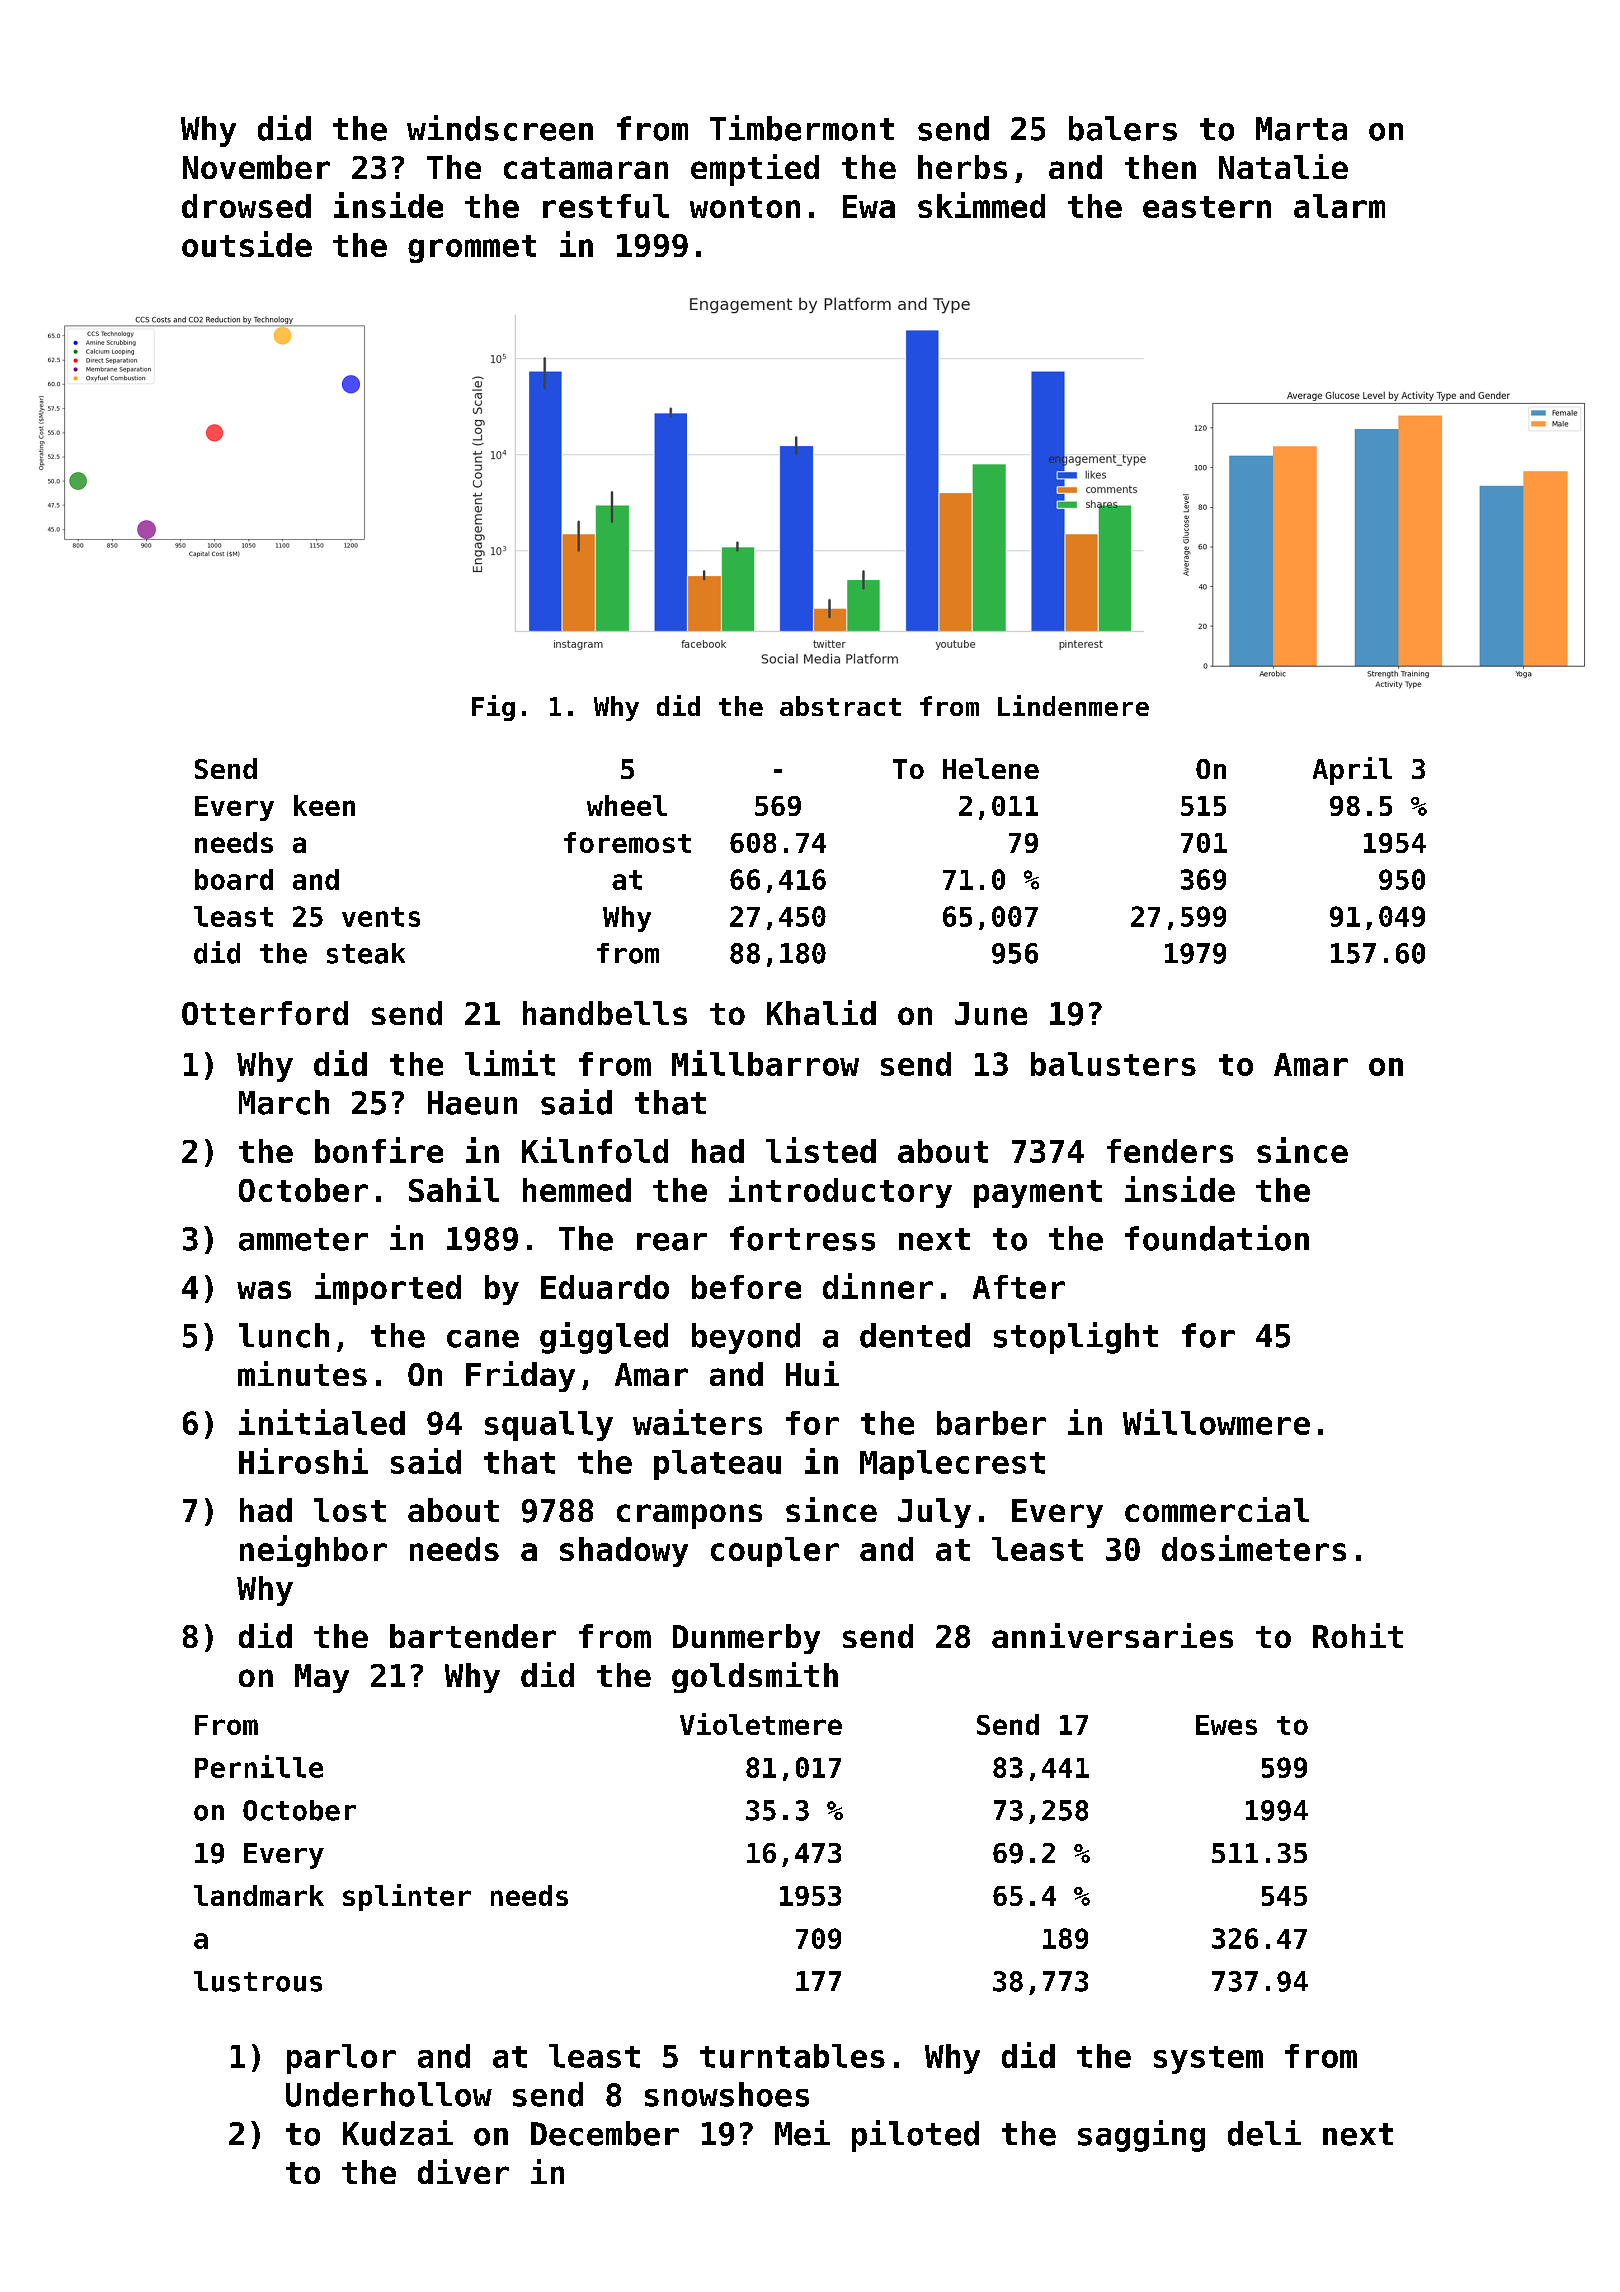 This image has width=1620, height=2292. I want to click on Marta, so click(1301, 129).
